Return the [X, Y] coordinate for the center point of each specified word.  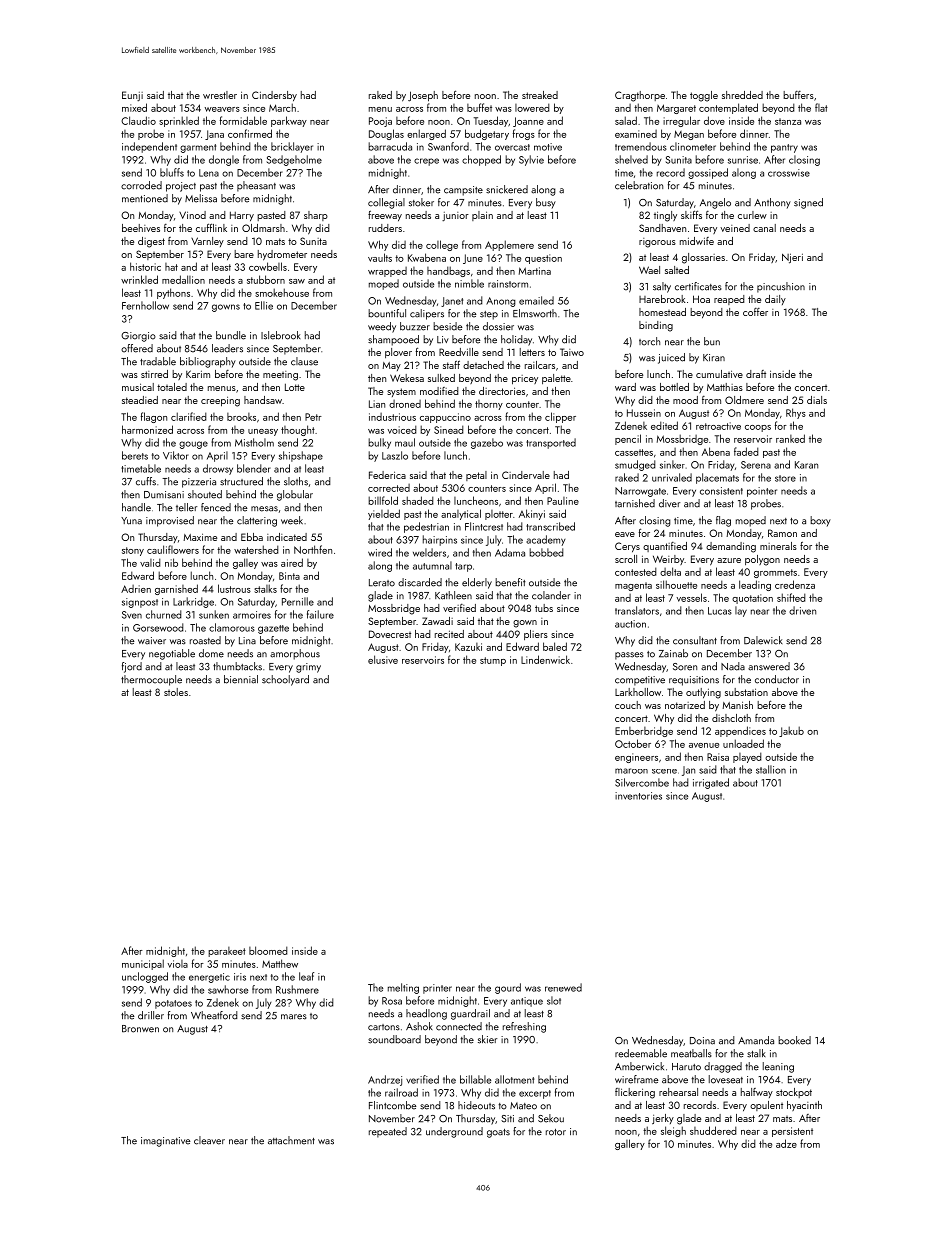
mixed [134, 107]
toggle [704, 96]
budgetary [487, 134]
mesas [264, 509]
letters [532, 352]
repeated [388, 1132]
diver [669, 503]
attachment [291, 1140]
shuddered [713, 1130]
